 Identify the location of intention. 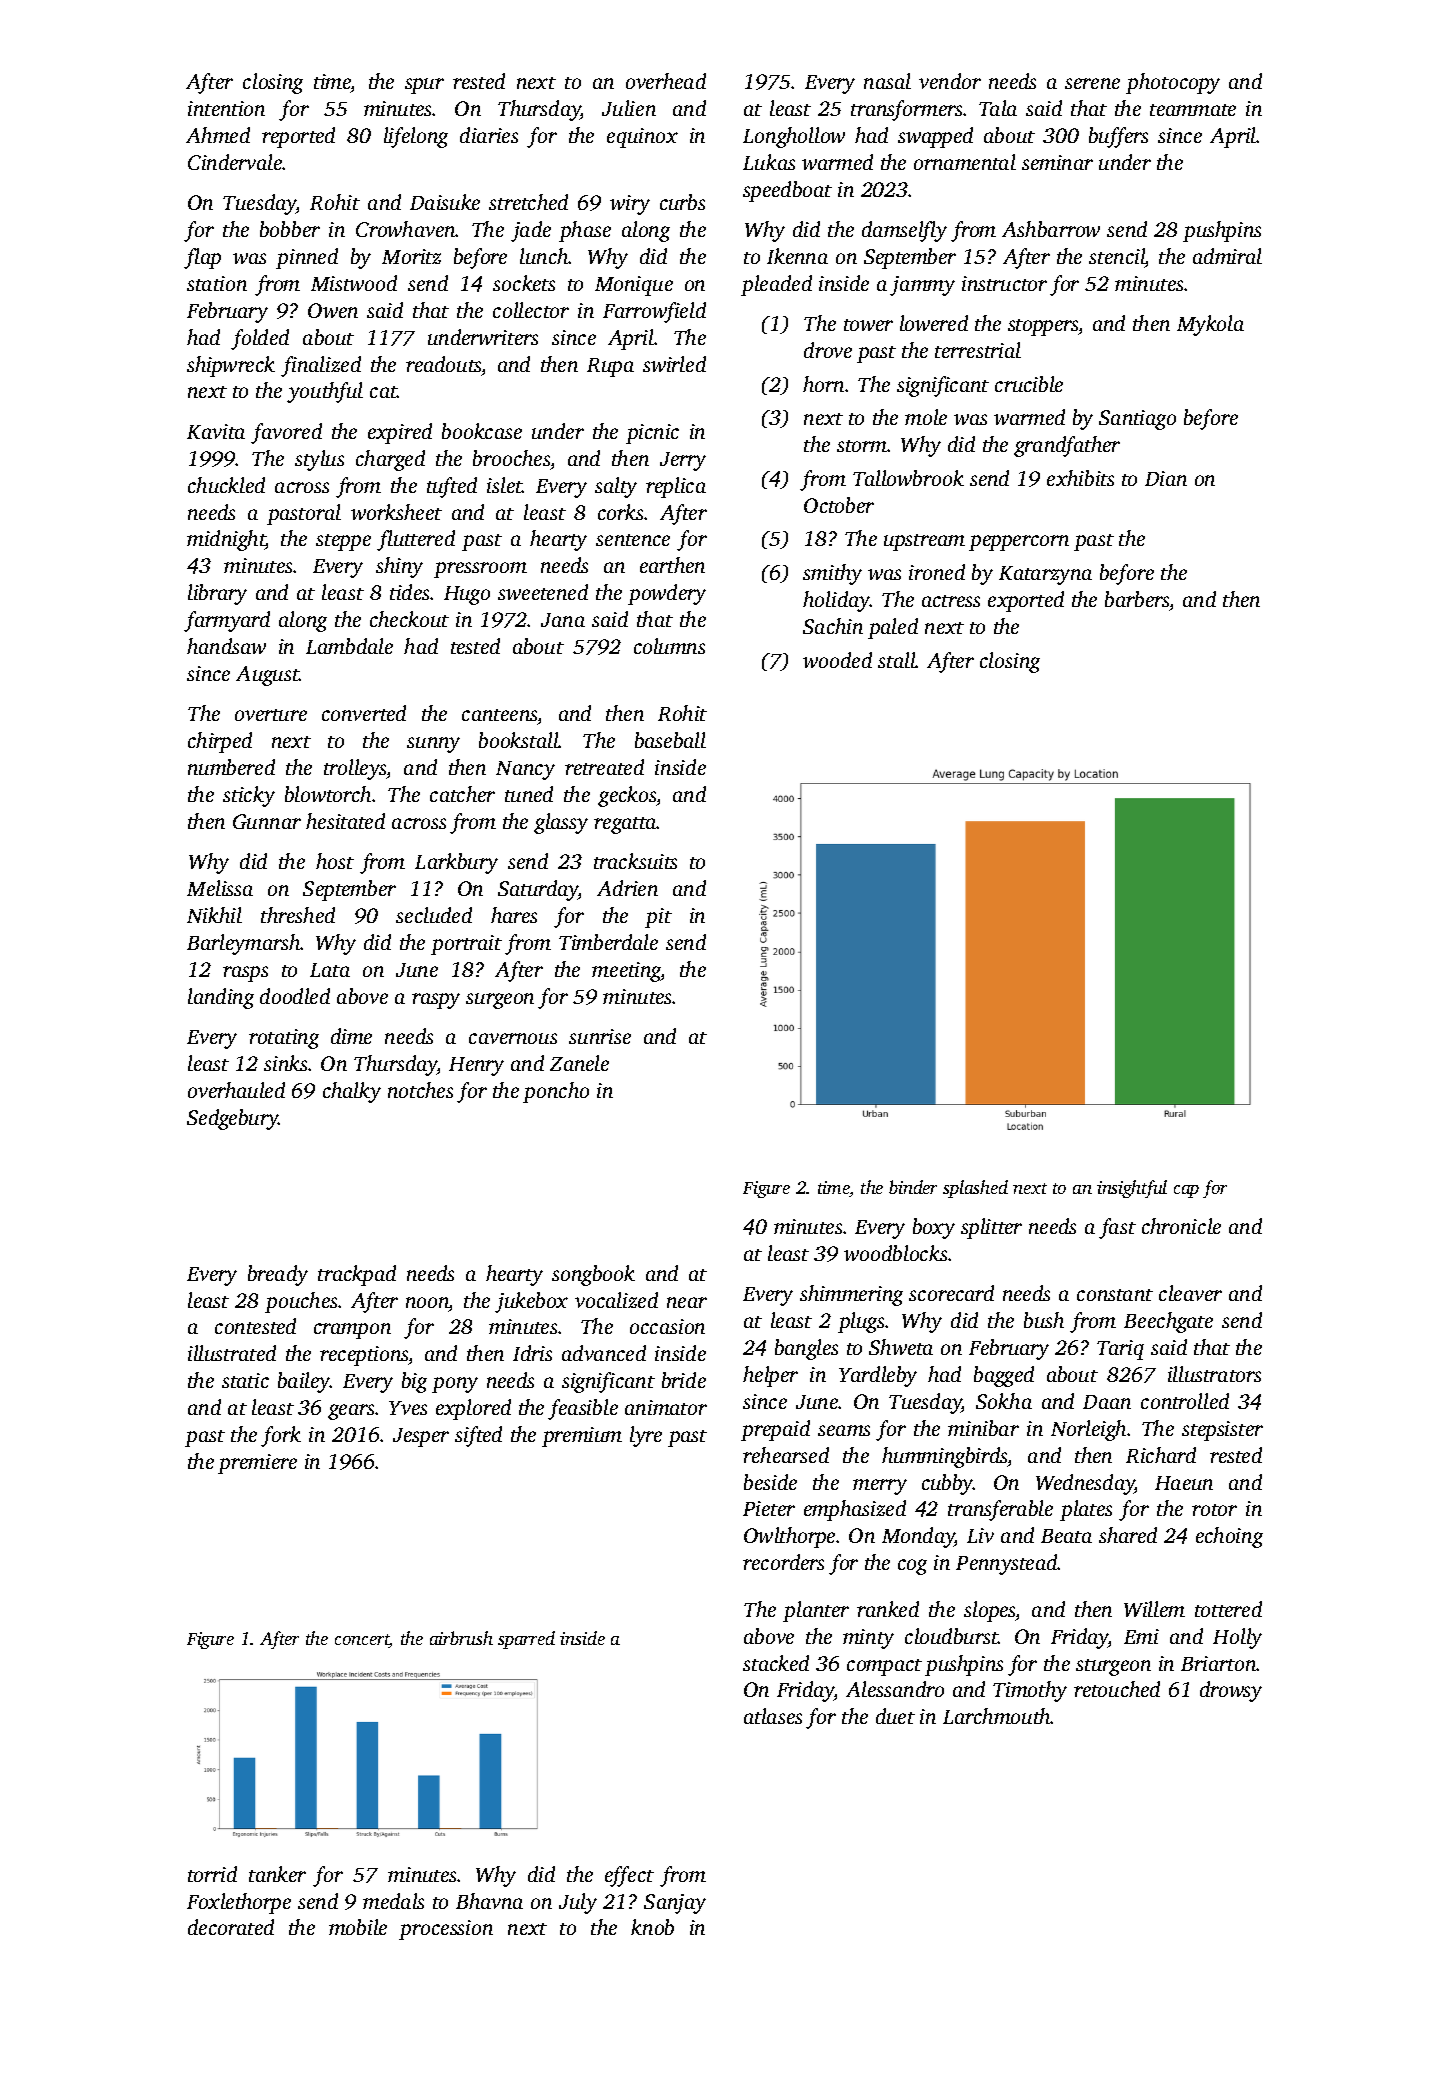
(226, 108).
